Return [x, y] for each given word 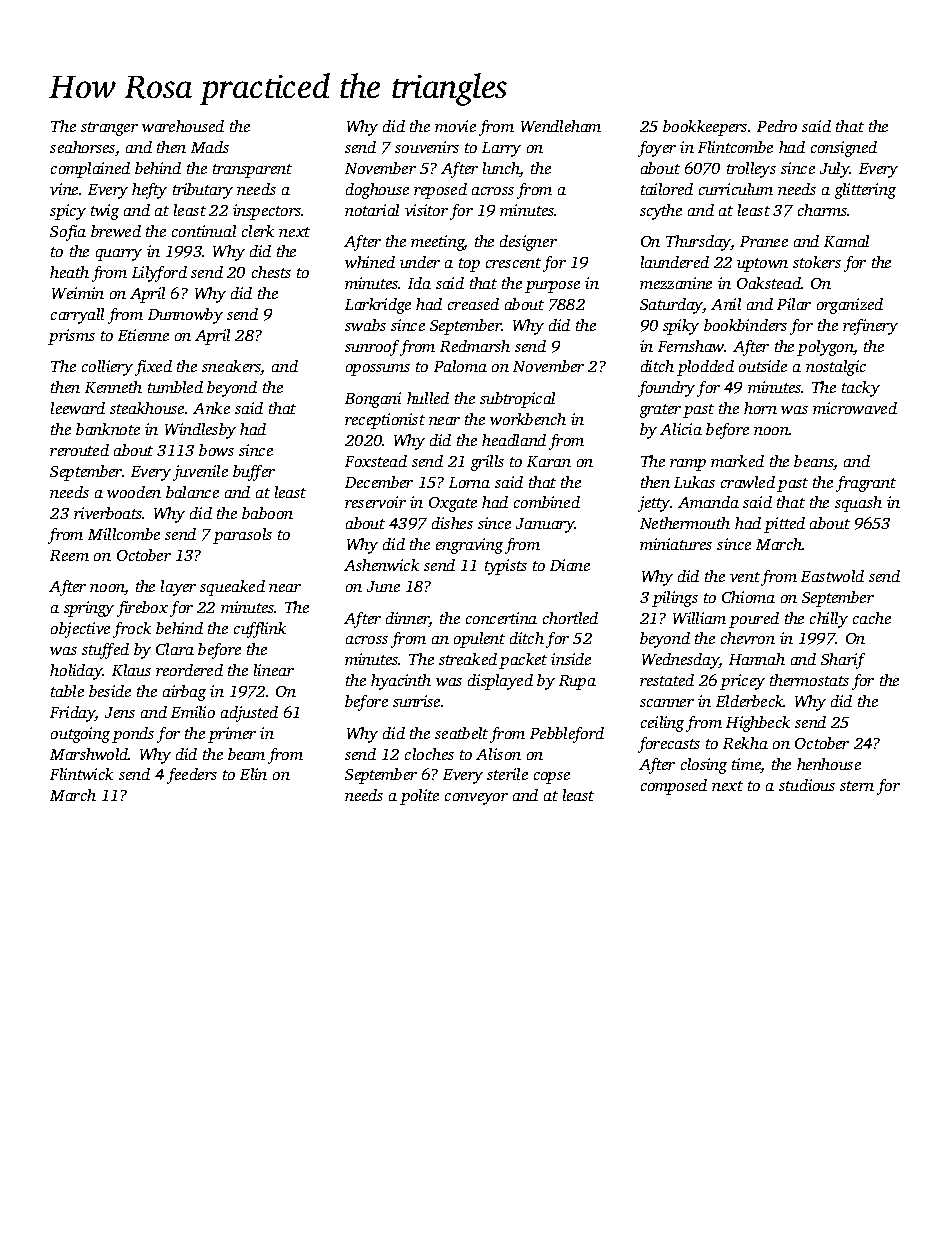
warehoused [183, 126]
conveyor [476, 799]
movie [455, 126]
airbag [184, 693]
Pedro [777, 126]
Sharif [843, 661]
